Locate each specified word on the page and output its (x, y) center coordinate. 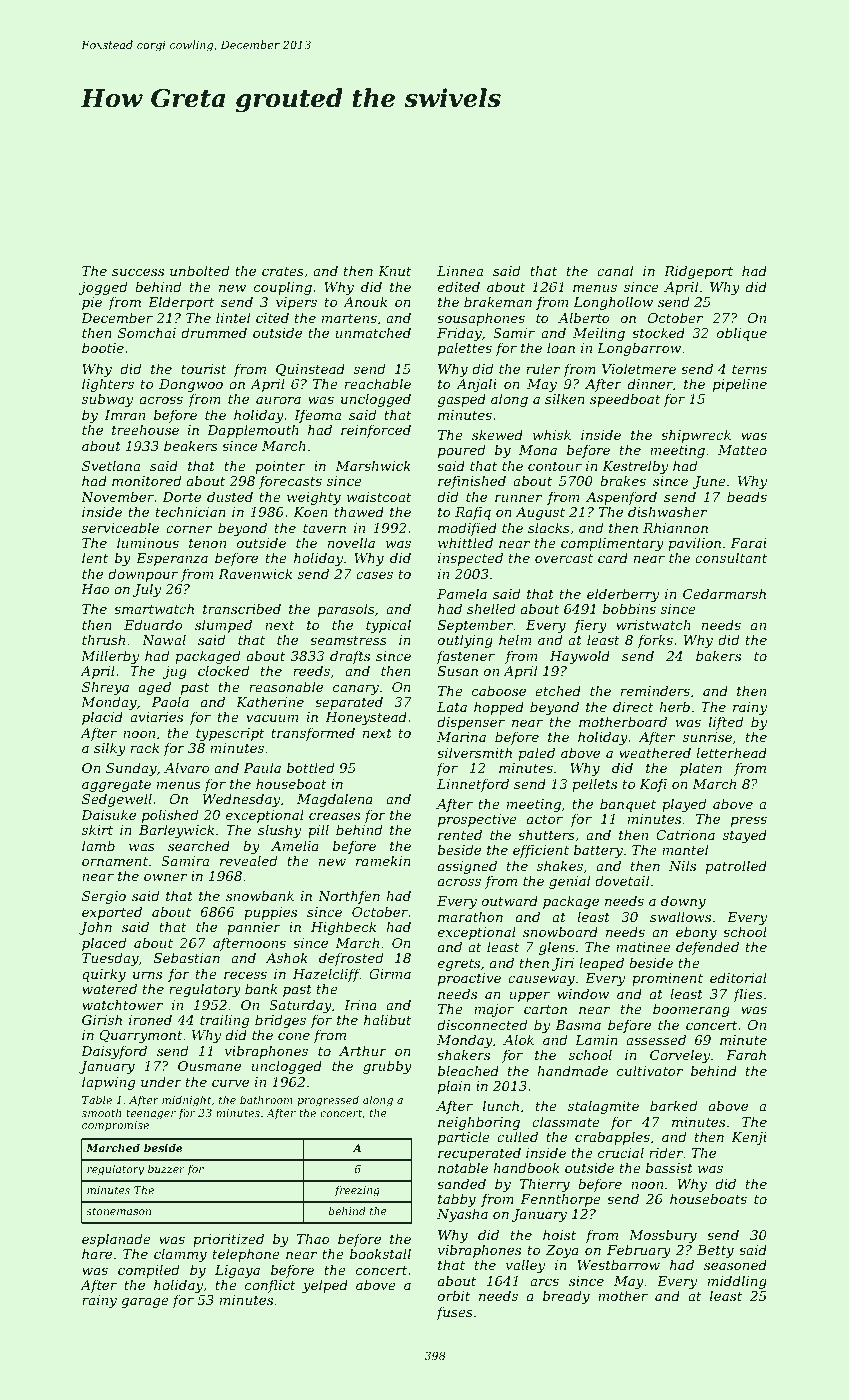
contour (555, 466)
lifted (726, 723)
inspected (470, 559)
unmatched (373, 332)
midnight (186, 1101)
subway (107, 400)
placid (102, 718)
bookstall (380, 1253)
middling (737, 1282)
